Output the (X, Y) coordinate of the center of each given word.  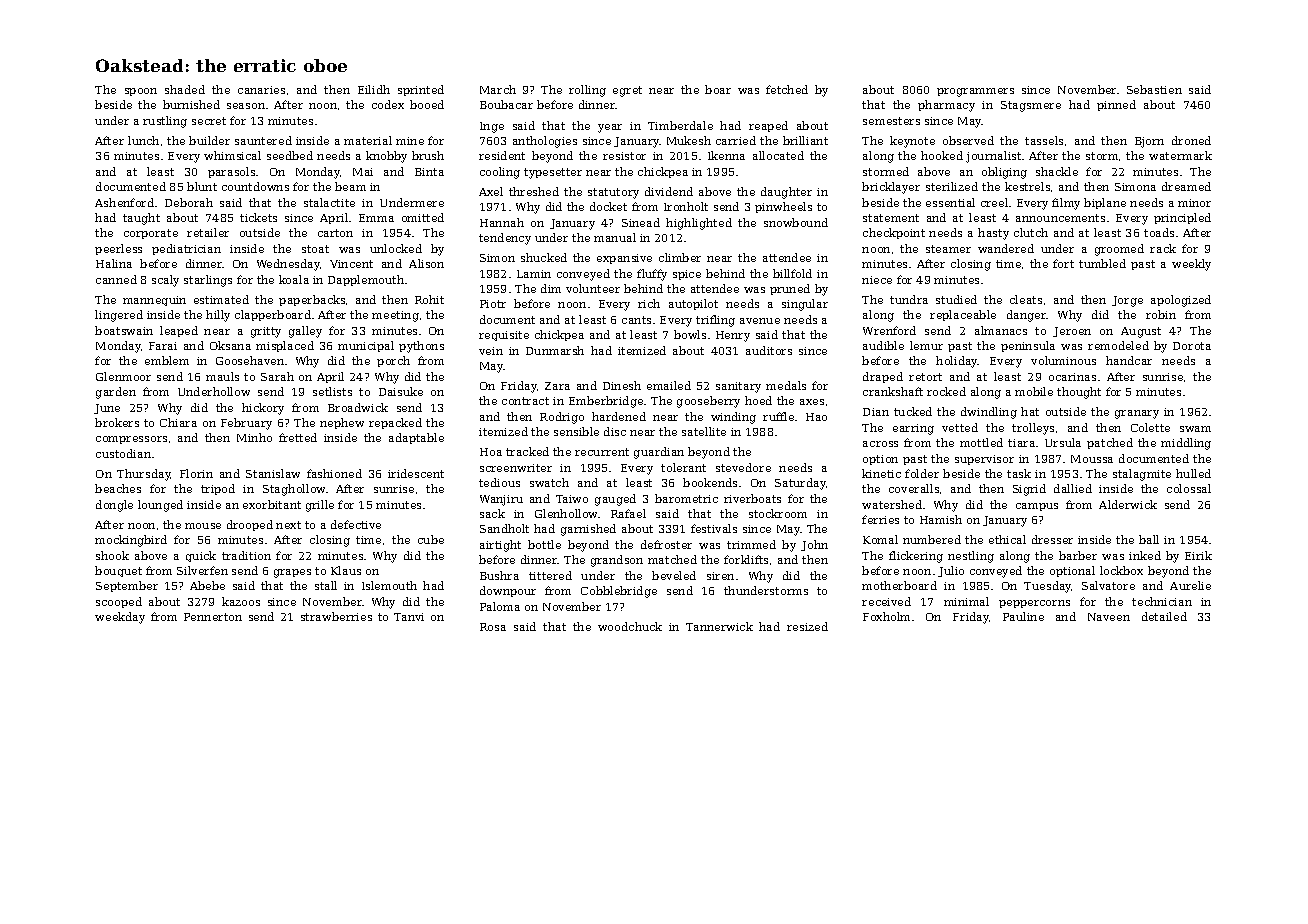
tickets (258, 217)
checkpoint (894, 233)
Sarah (277, 376)
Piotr (493, 304)
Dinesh (622, 385)
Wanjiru (501, 500)
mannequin (154, 301)
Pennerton (213, 617)
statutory (613, 193)
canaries (261, 90)
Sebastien (1154, 89)
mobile (1034, 391)
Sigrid (1029, 490)
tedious (499, 482)
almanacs (1001, 330)
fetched (787, 89)
